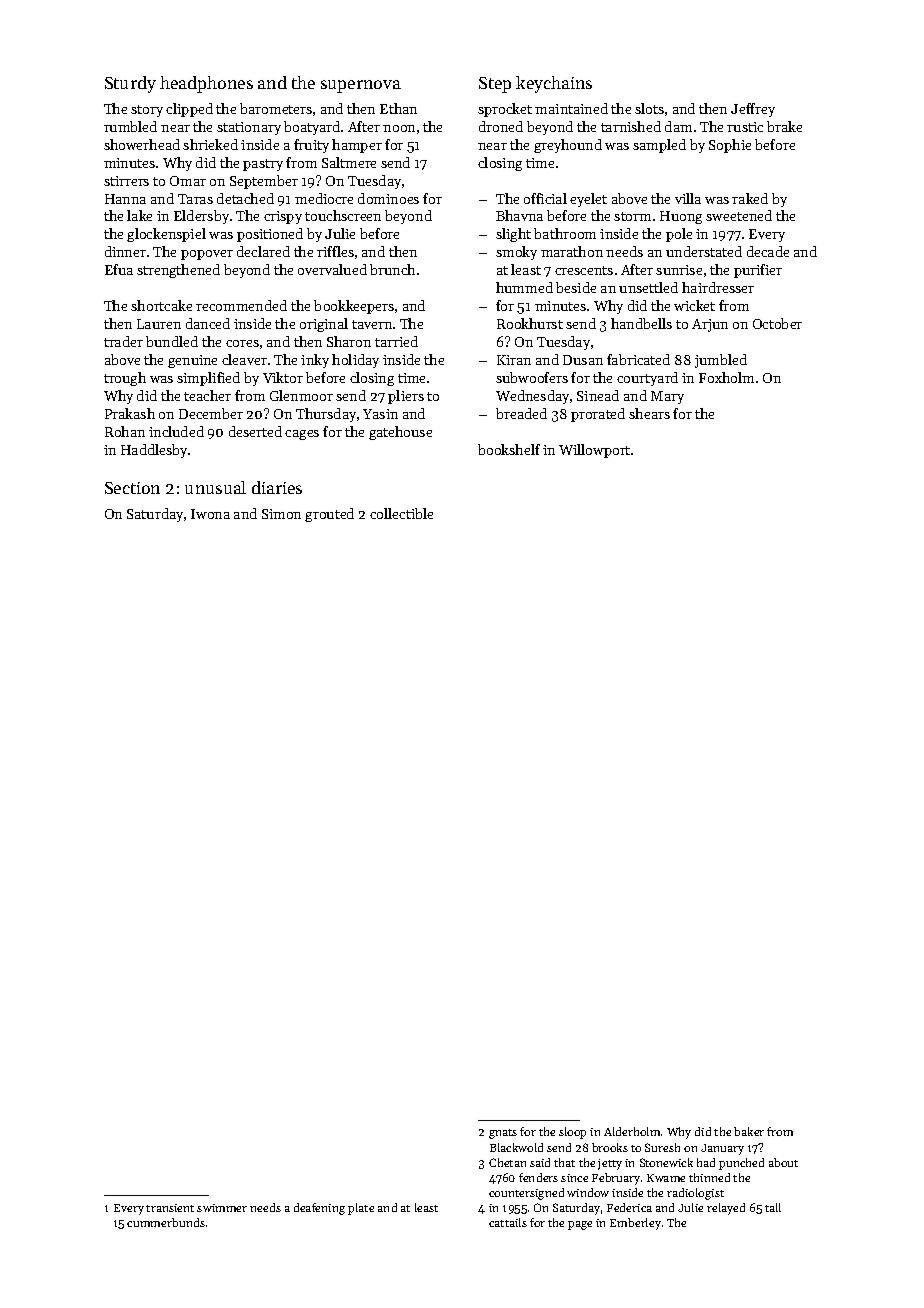  I want to click on dominoes, so click(388, 198).
